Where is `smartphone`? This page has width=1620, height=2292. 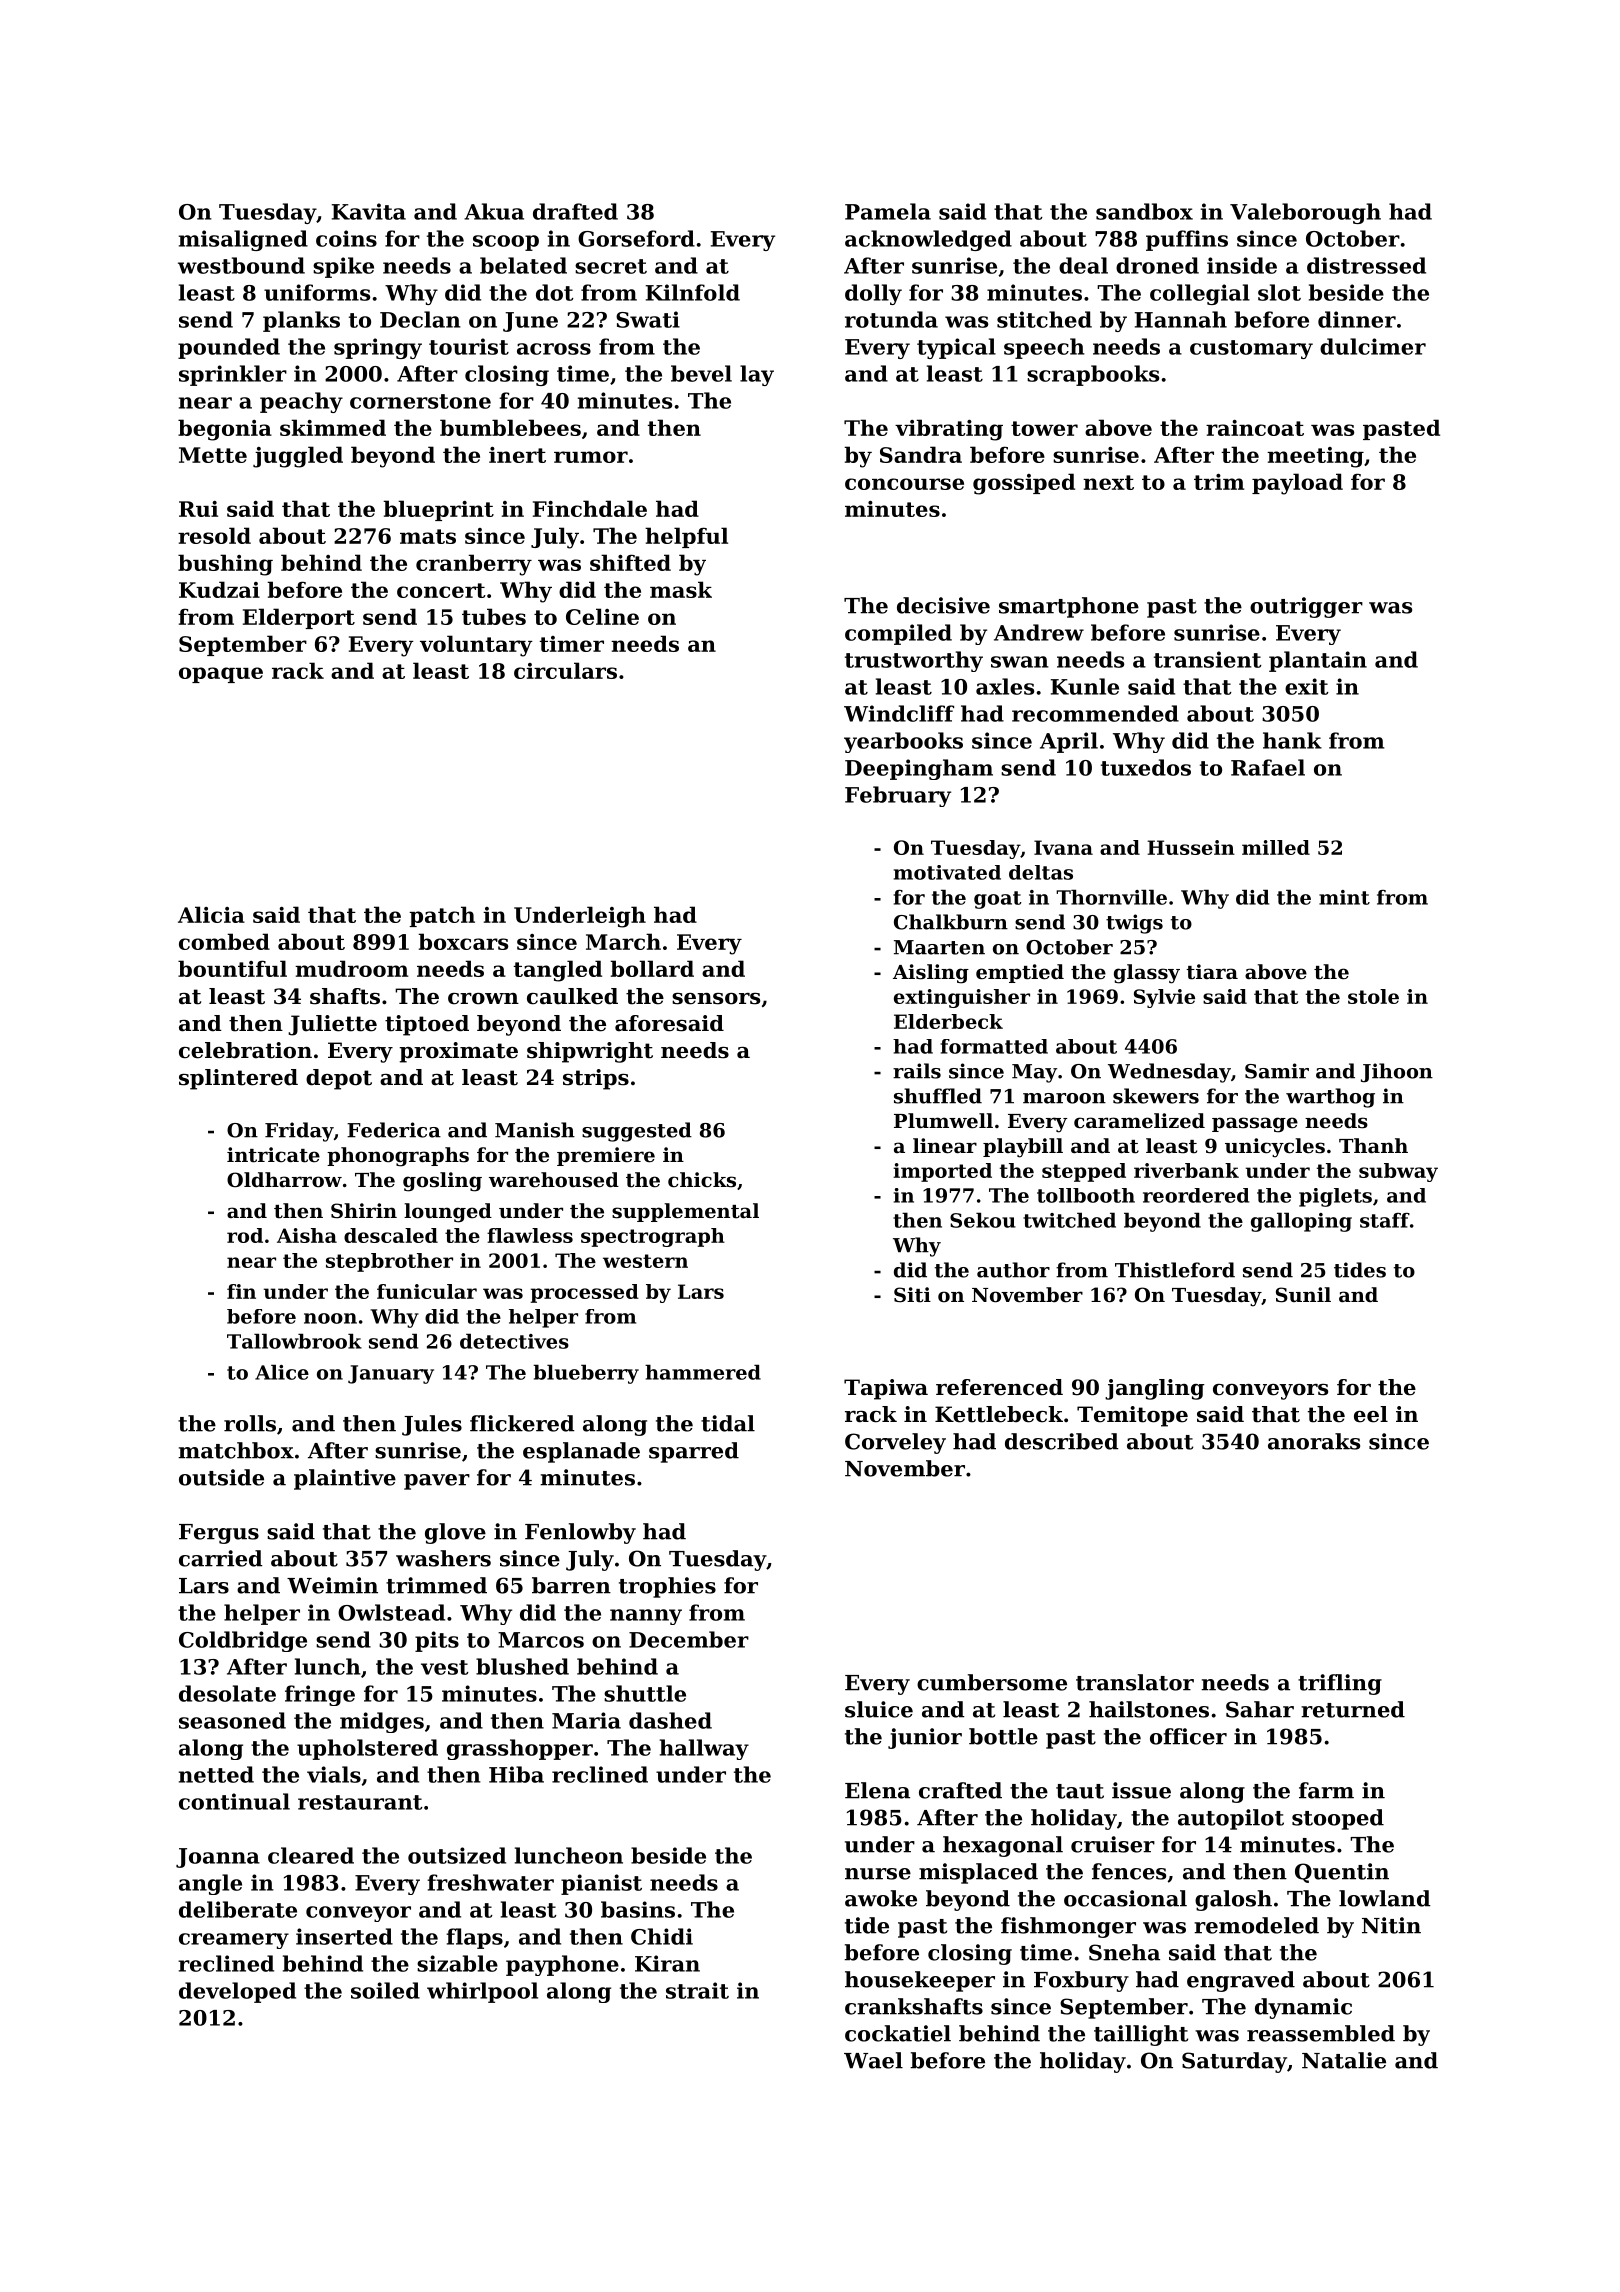 smartphone is located at coordinates (1069, 607).
